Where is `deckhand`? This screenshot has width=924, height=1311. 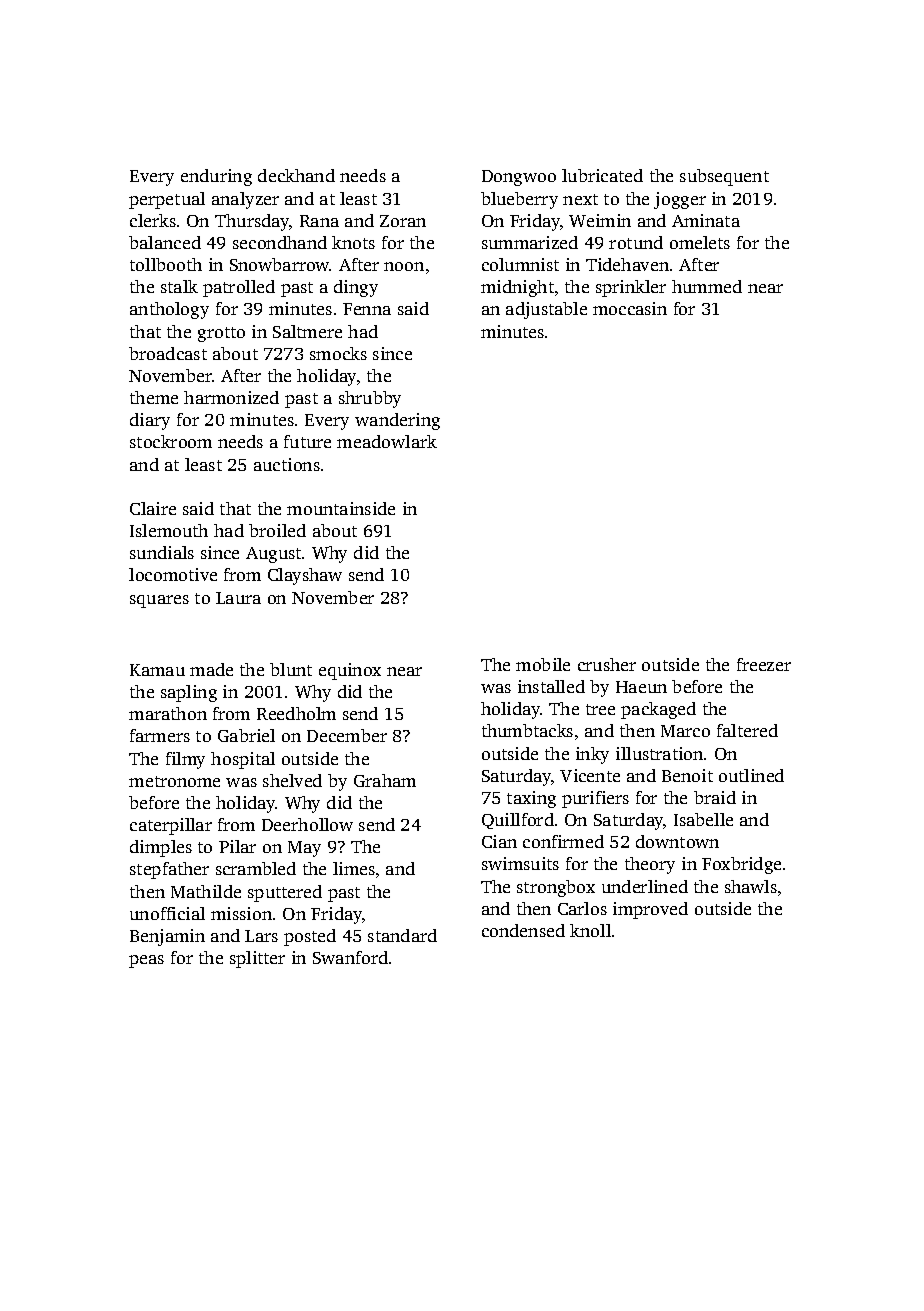
deckhand is located at coordinates (296, 175).
